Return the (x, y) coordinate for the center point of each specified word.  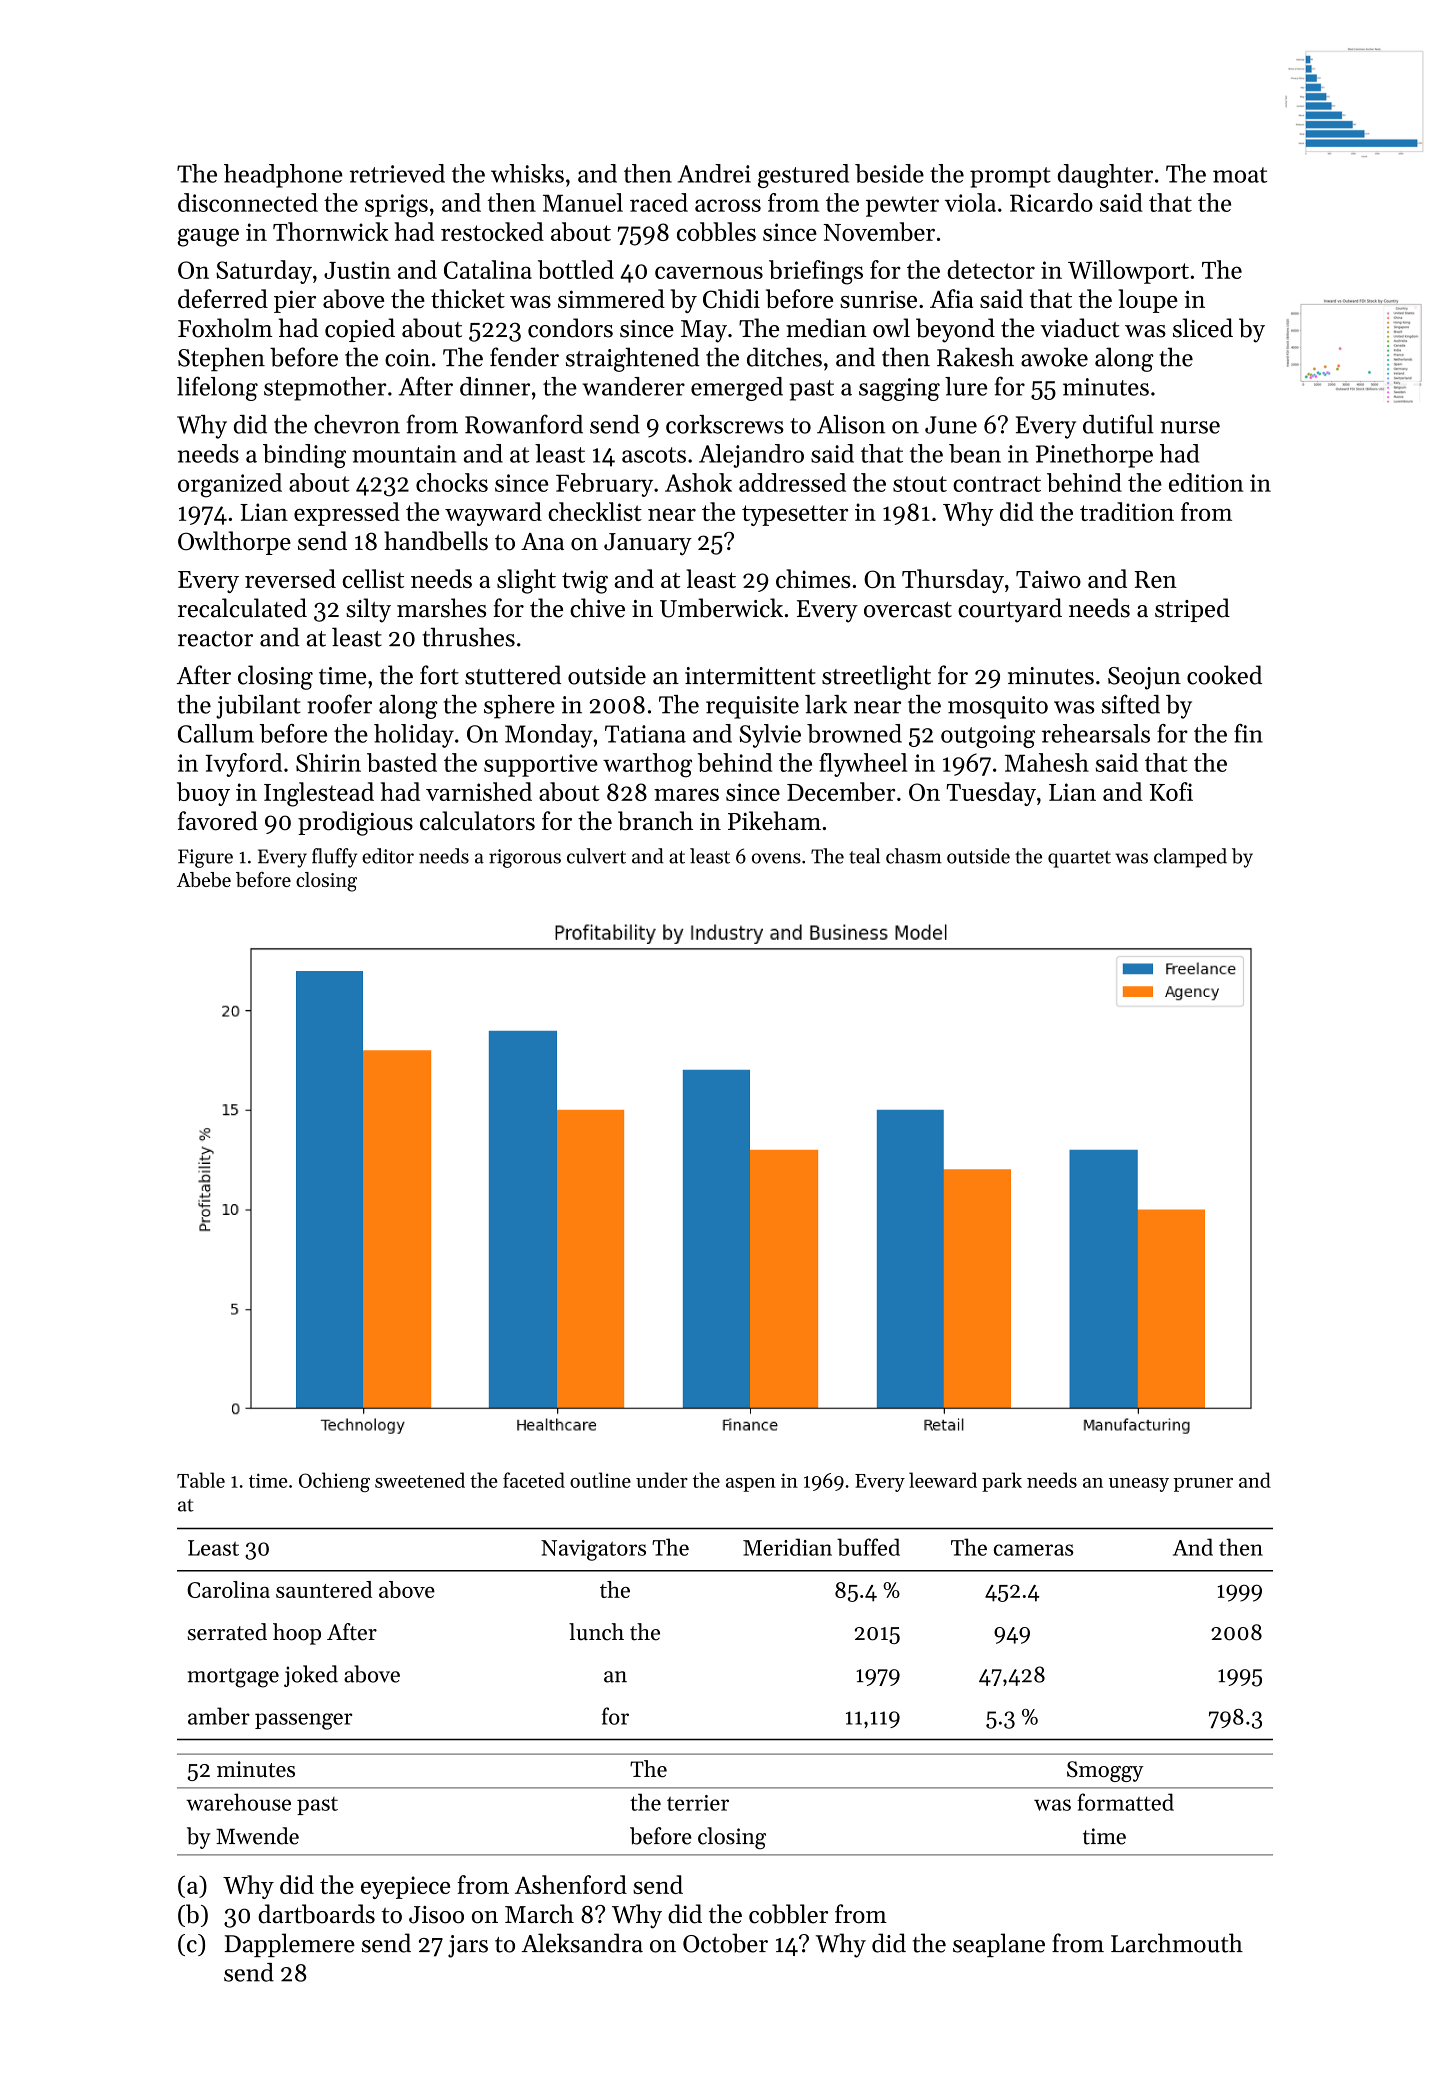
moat (1240, 175)
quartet (1079, 859)
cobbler (788, 1914)
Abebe (204, 879)
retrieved (397, 173)
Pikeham (774, 821)
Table (201, 1480)
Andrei (714, 173)
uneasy (1139, 1485)
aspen (751, 1485)
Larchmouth (1177, 1943)
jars (468, 1946)
